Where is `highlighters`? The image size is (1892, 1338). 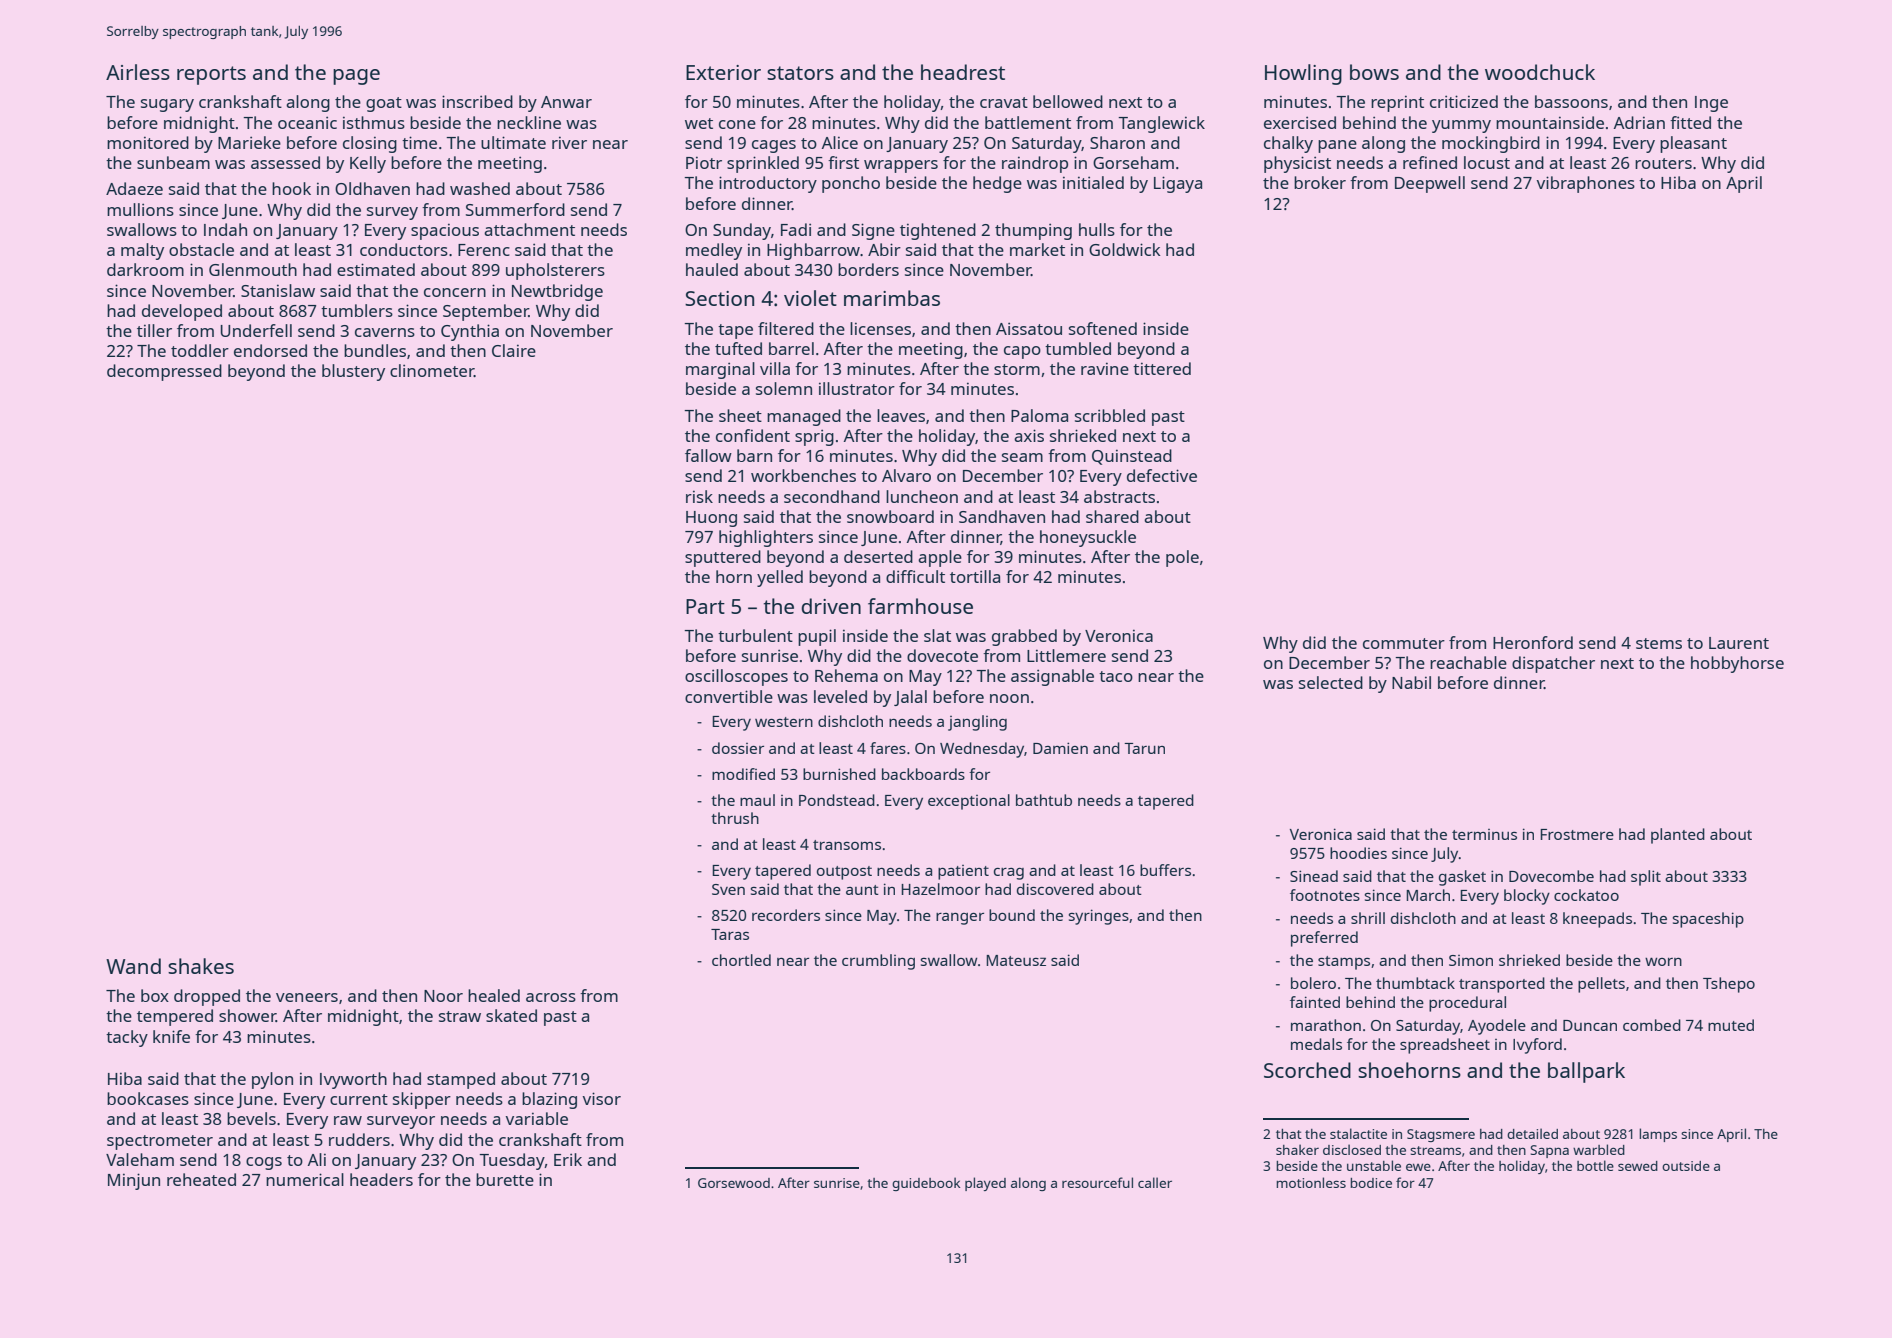
highlighters is located at coordinates (766, 538).
